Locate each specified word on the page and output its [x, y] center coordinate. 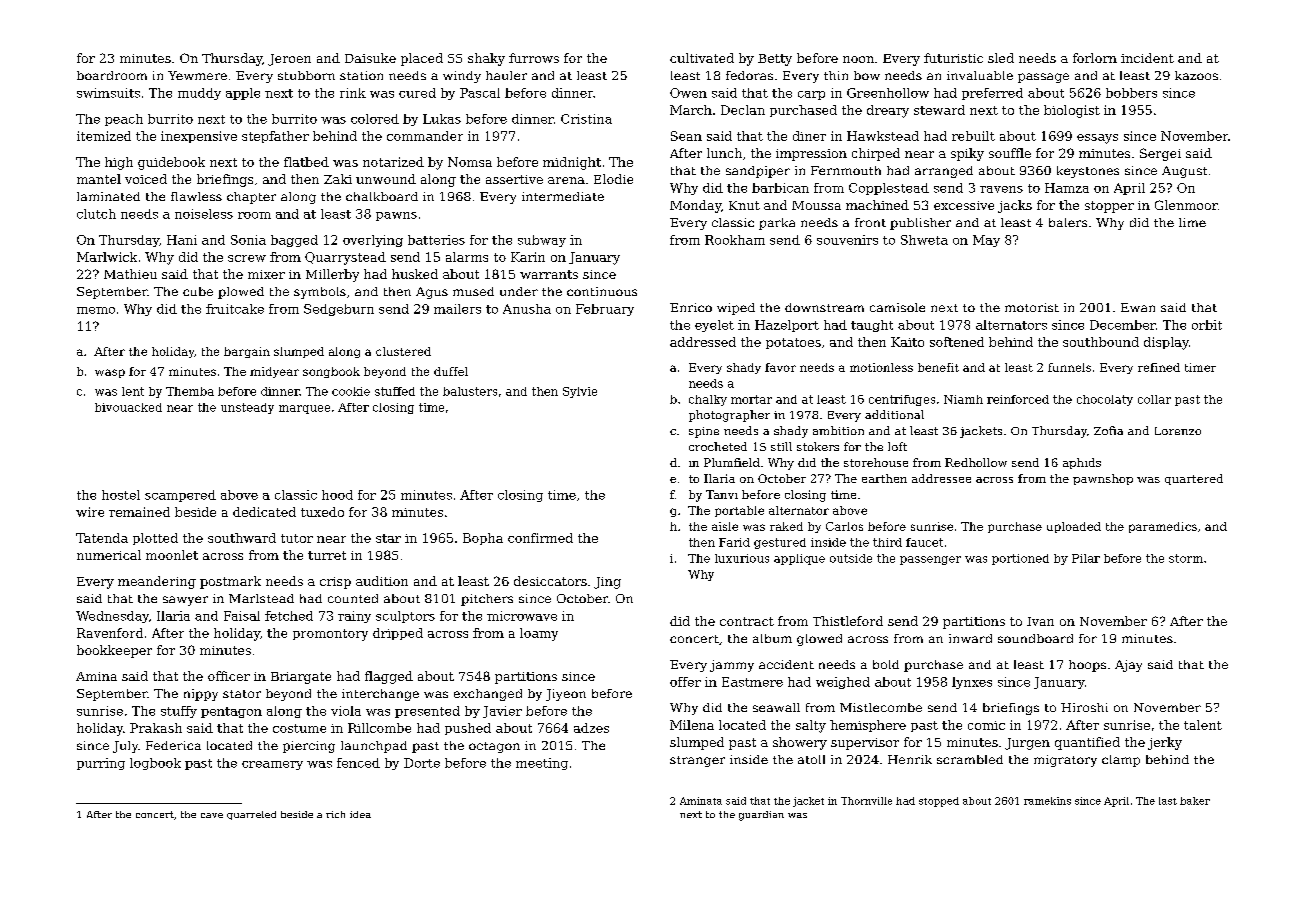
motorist [1032, 307]
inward [970, 638]
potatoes [793, 343]
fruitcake [235, 309]
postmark [230, 582]
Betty [775, 60]
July [125, 747]
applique [799, 559]
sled [1001, 58]
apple [243, 94]
